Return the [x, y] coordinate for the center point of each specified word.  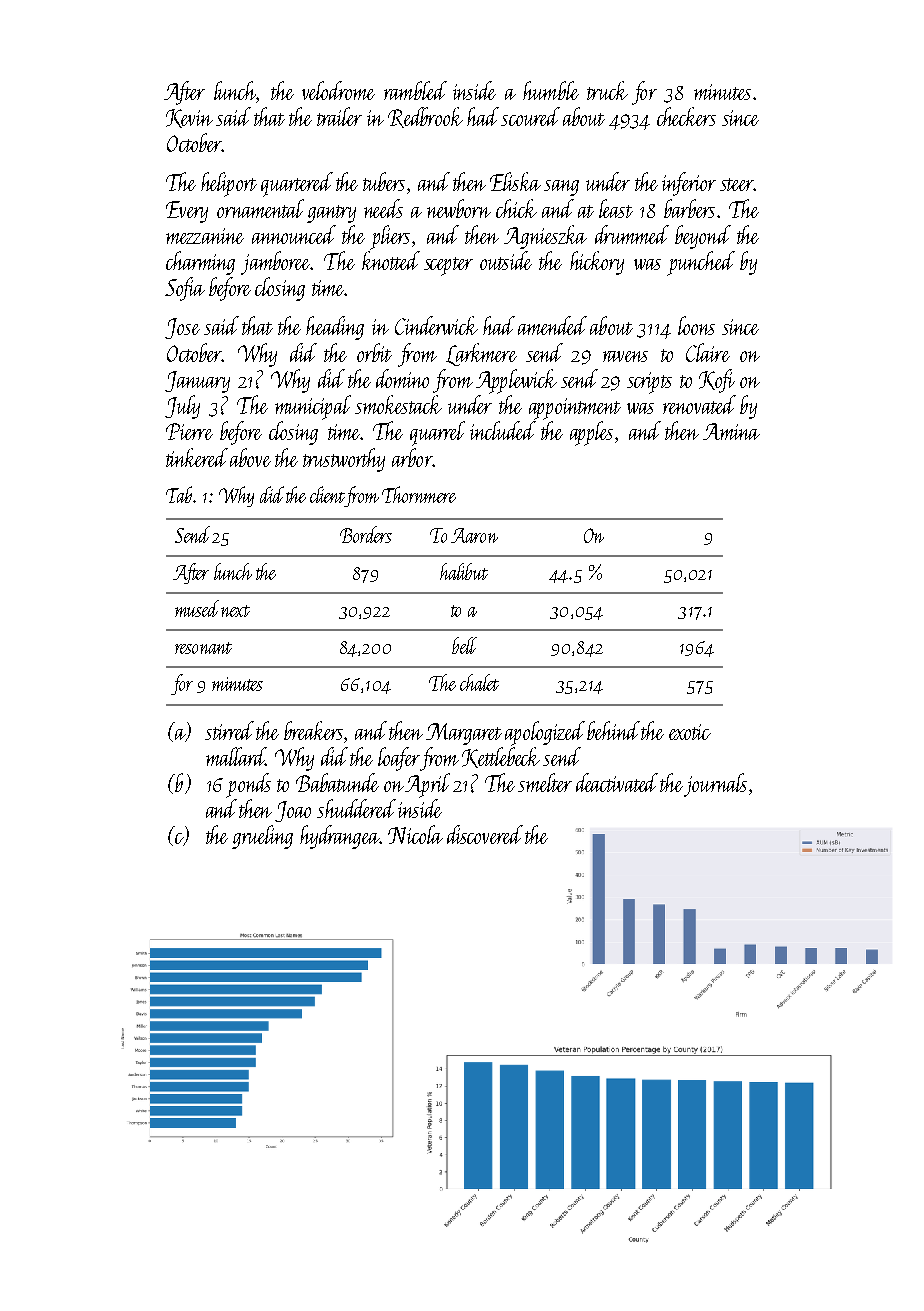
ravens [625, 356]
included [503, 430]
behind [614, 730]
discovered [485, 834]
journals [715, 785]
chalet [479, 682]
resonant [203, 648]
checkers [686, 116]
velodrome [338, 90]
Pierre [189, 431]
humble [551, 90]
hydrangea [340, 837]
